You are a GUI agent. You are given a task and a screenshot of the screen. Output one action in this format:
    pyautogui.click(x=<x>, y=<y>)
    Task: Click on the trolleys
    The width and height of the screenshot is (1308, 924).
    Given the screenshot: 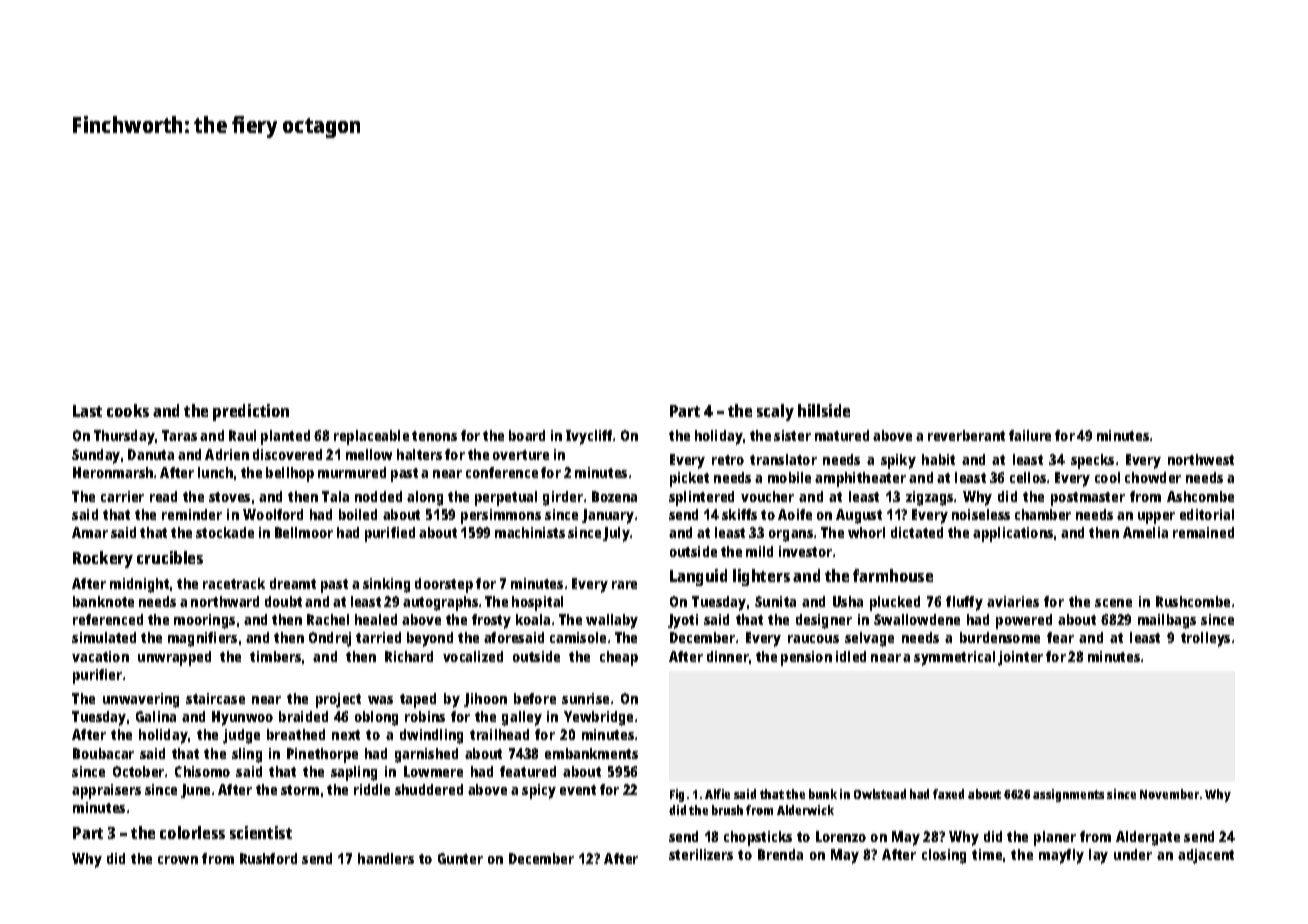 What is the action you would take?
    pyautogui.click(x=1205, y=639)
